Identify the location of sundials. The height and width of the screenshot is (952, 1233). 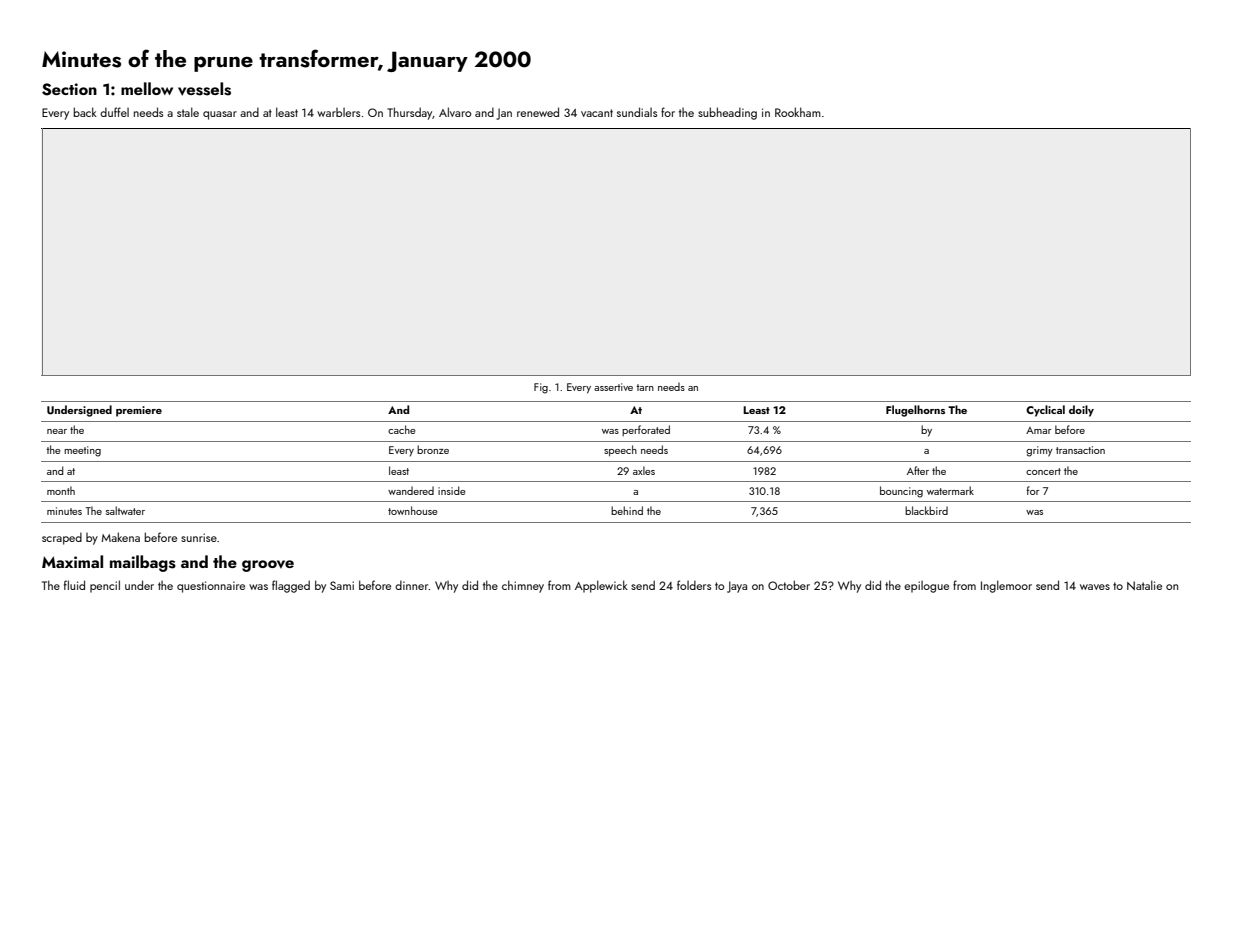
(637, 112).
